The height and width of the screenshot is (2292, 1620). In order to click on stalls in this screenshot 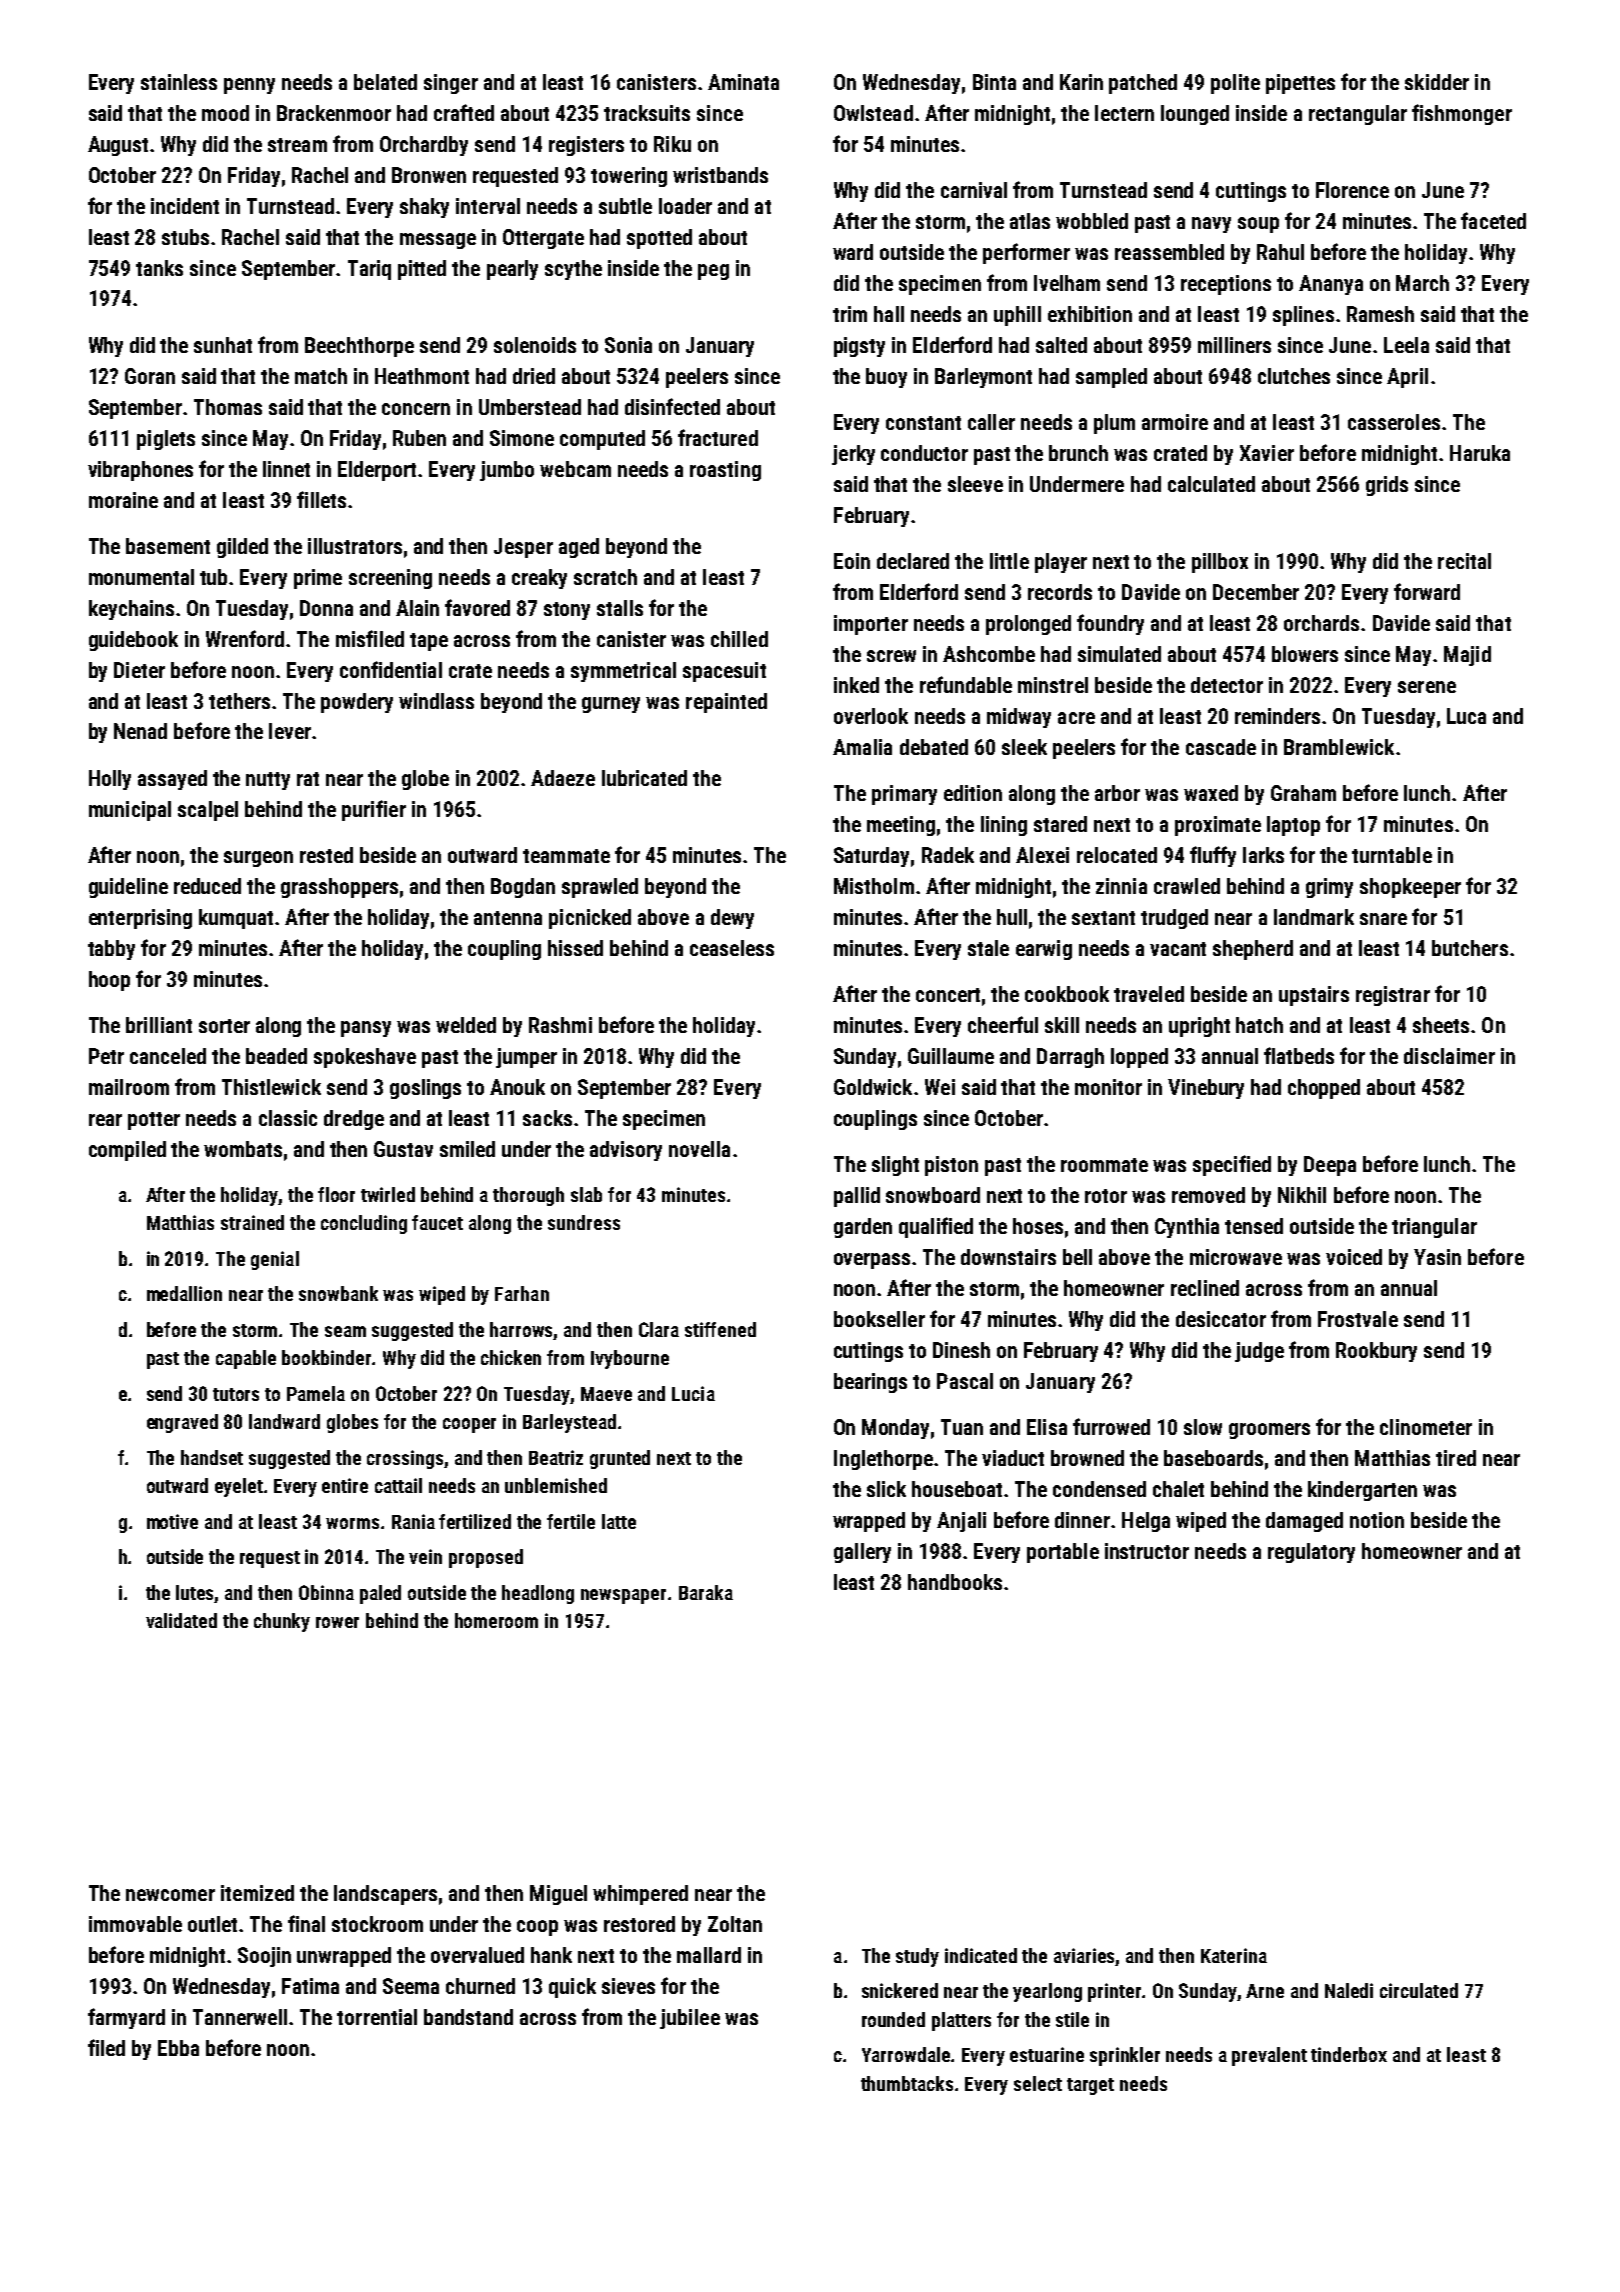, I will do `click(620, 608)`.
